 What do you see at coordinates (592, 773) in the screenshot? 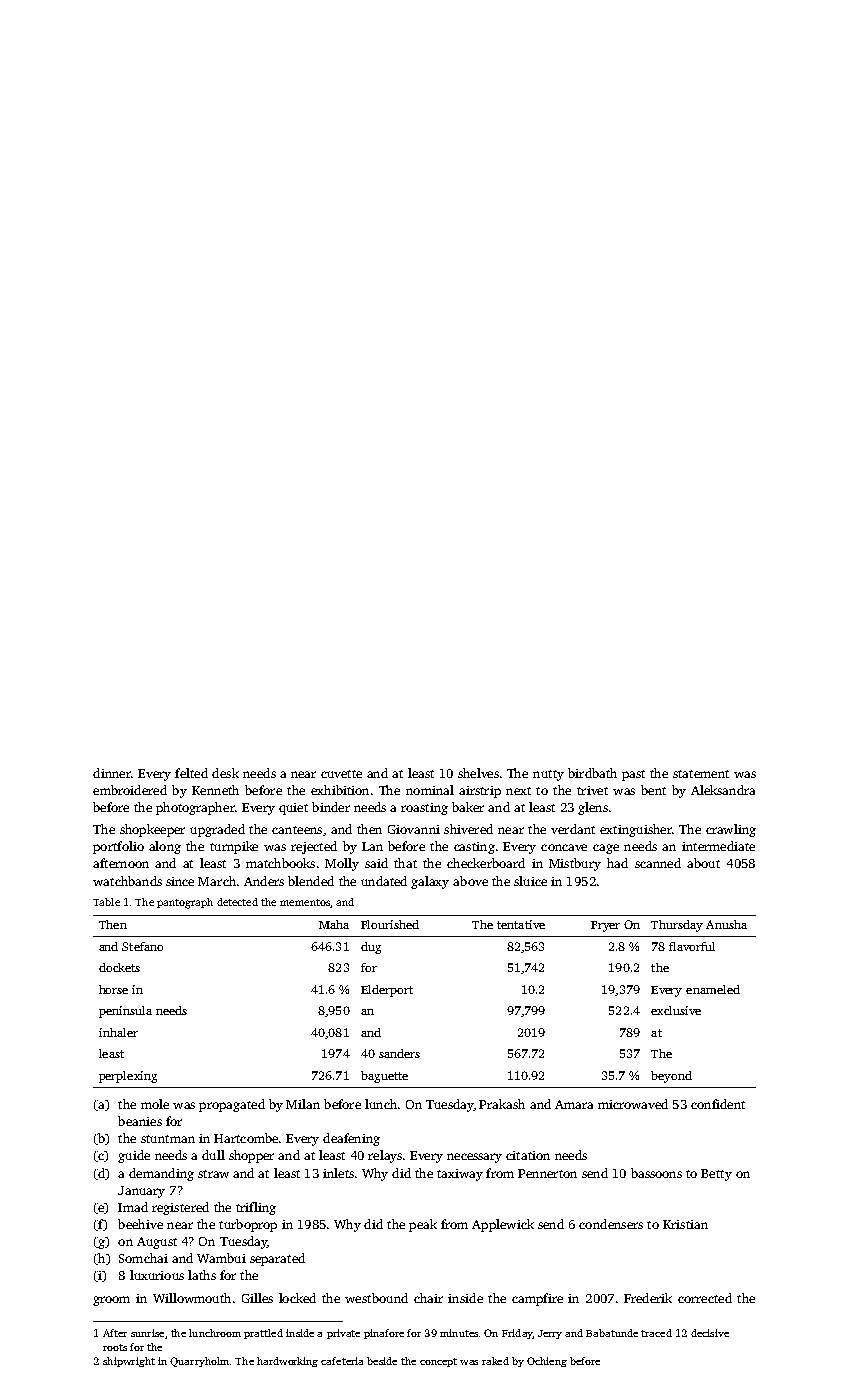
I see `birdbath` at bounding box center [592, 773].
